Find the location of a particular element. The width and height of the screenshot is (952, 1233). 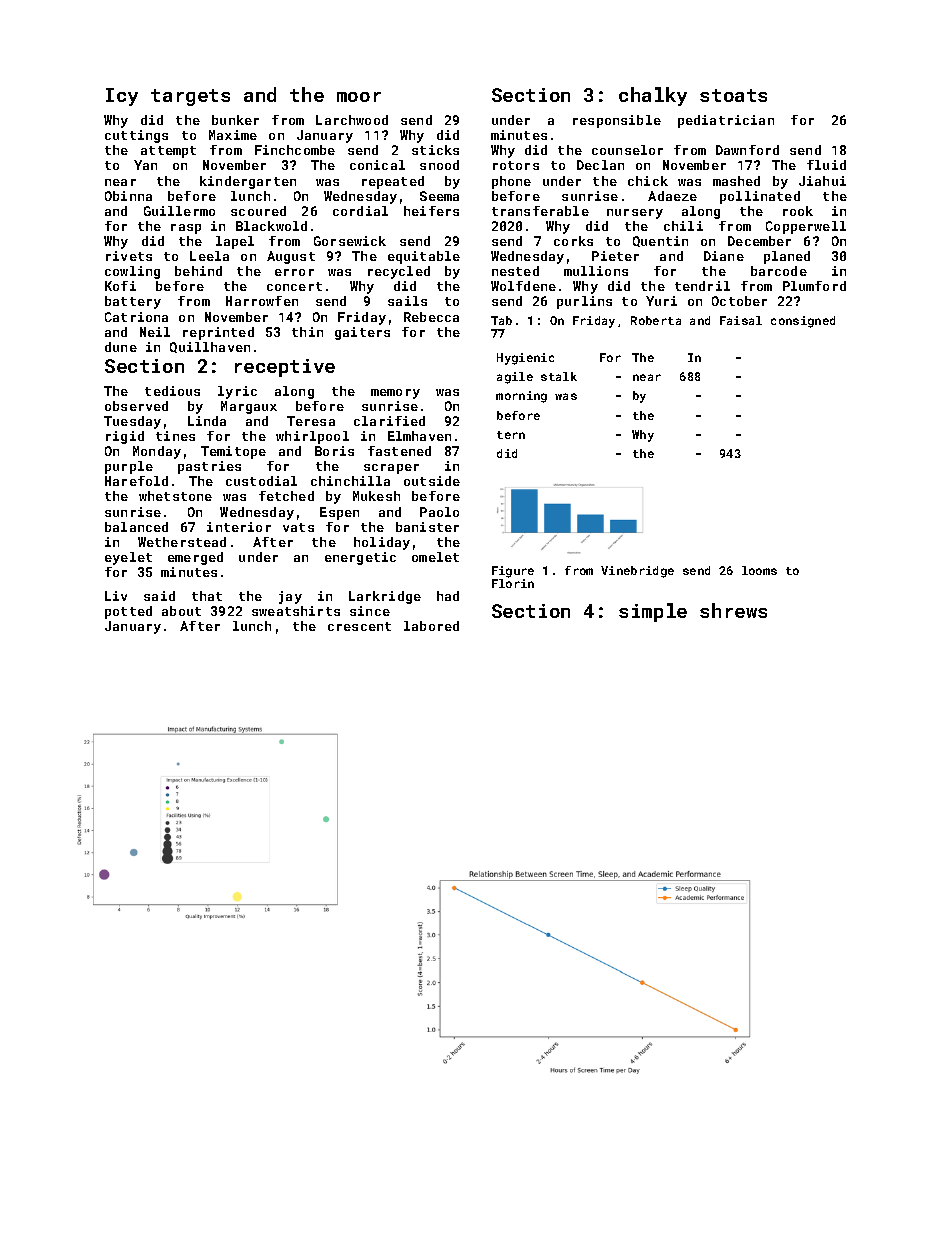

tern is located at coordinates (511, 435).
